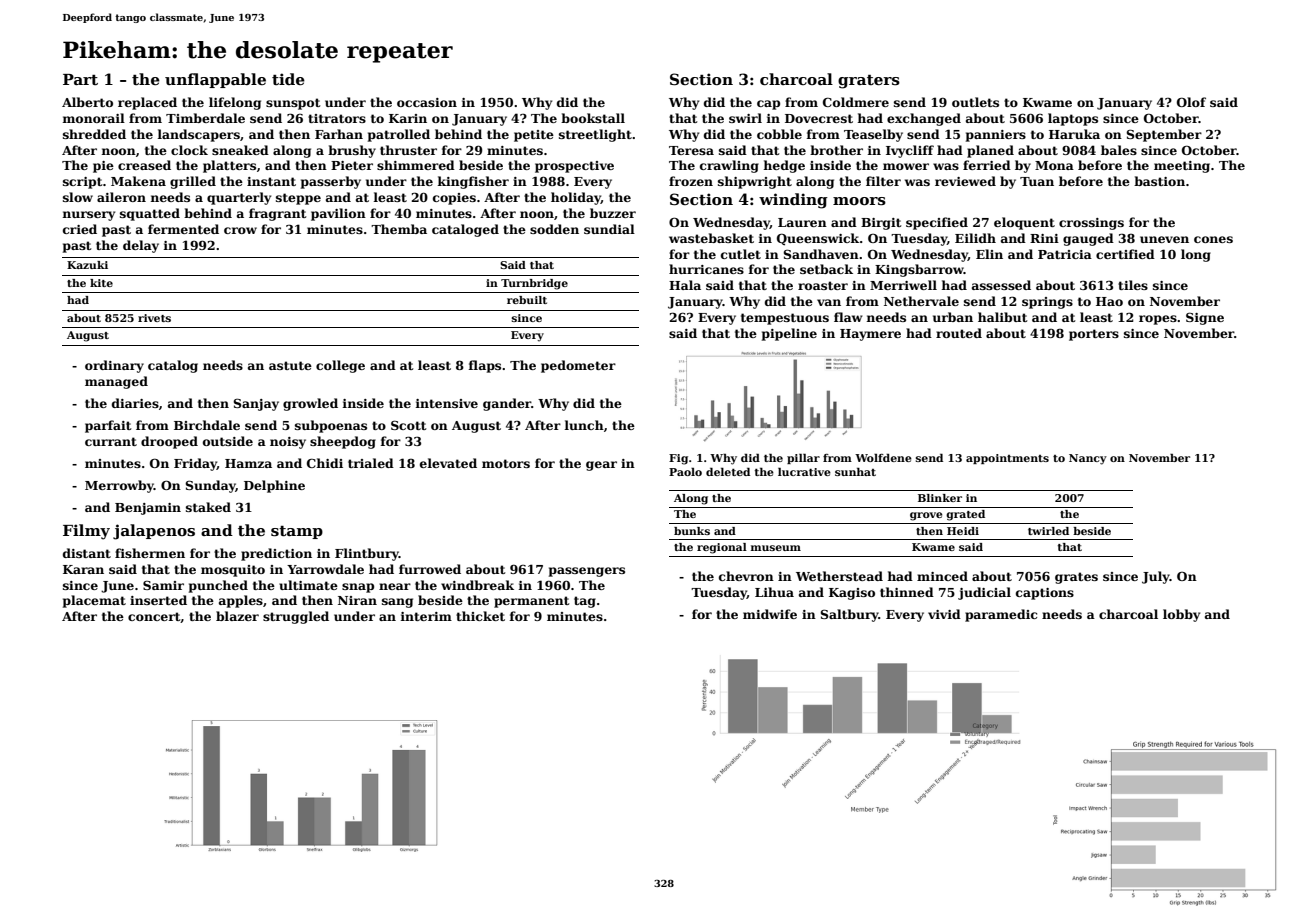 The image size is (1308, 924). What do you see at coordinates (527, 300) in the screenshot?
I see `rebuilt` at bounding box center [527, 300].
